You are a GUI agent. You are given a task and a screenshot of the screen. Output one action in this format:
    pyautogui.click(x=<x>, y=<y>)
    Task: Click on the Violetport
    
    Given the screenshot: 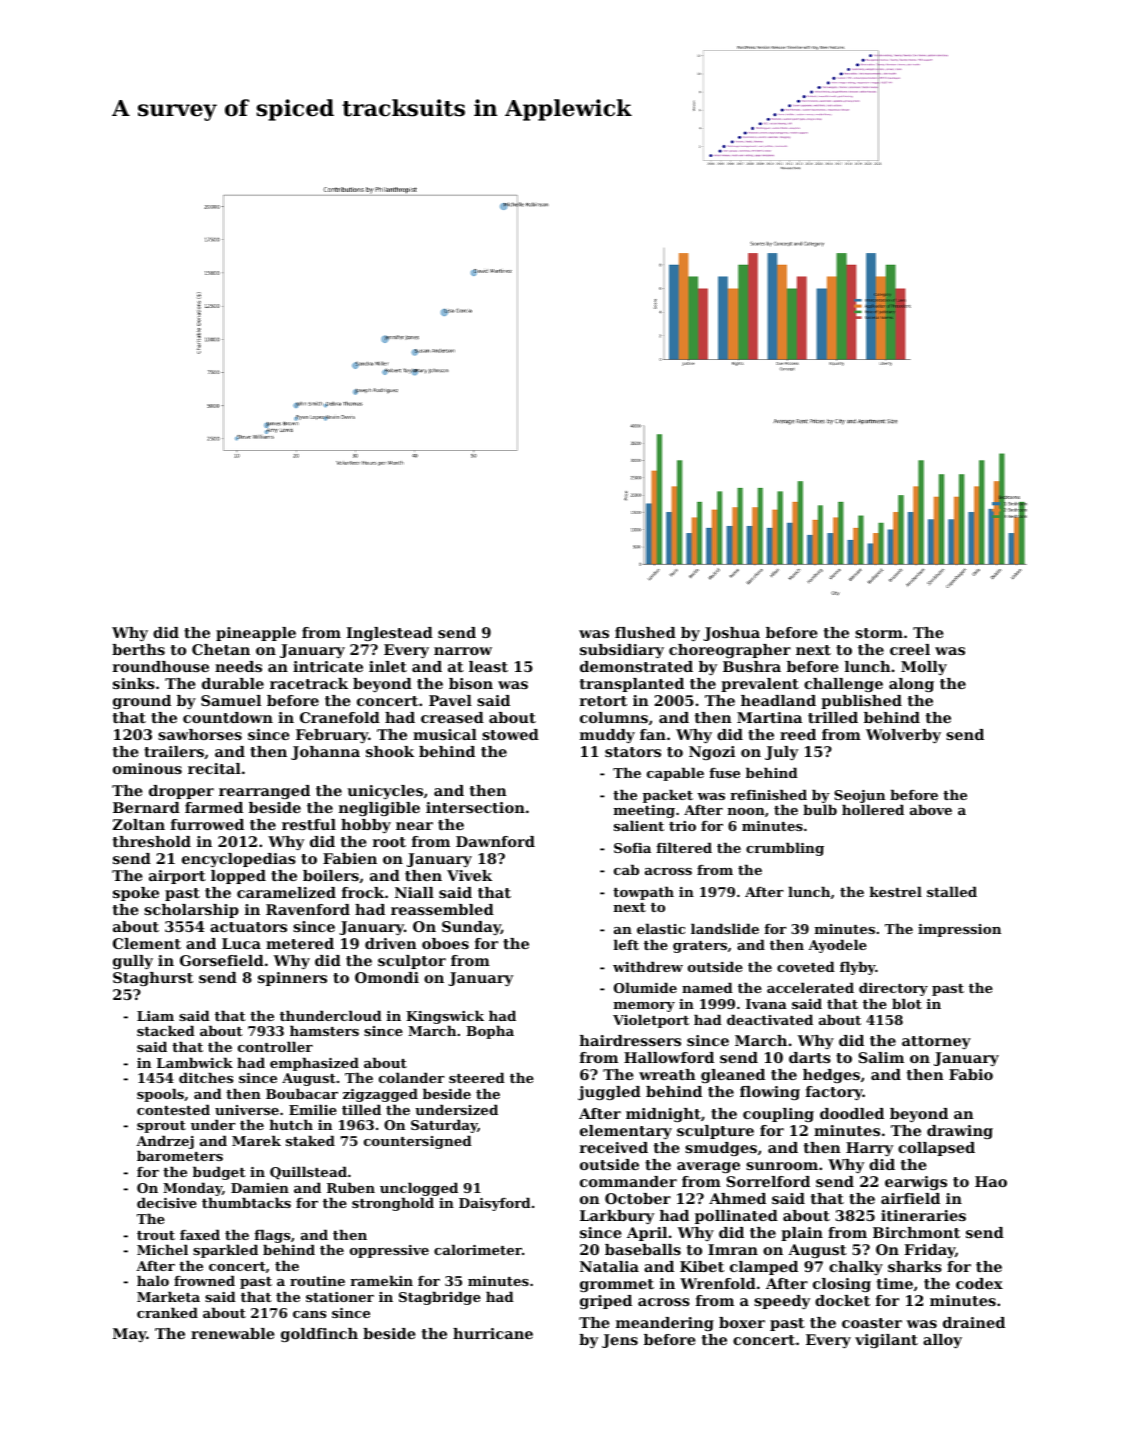 What is the action you would take?
    pyautogui.click(x=651, y=1021)
